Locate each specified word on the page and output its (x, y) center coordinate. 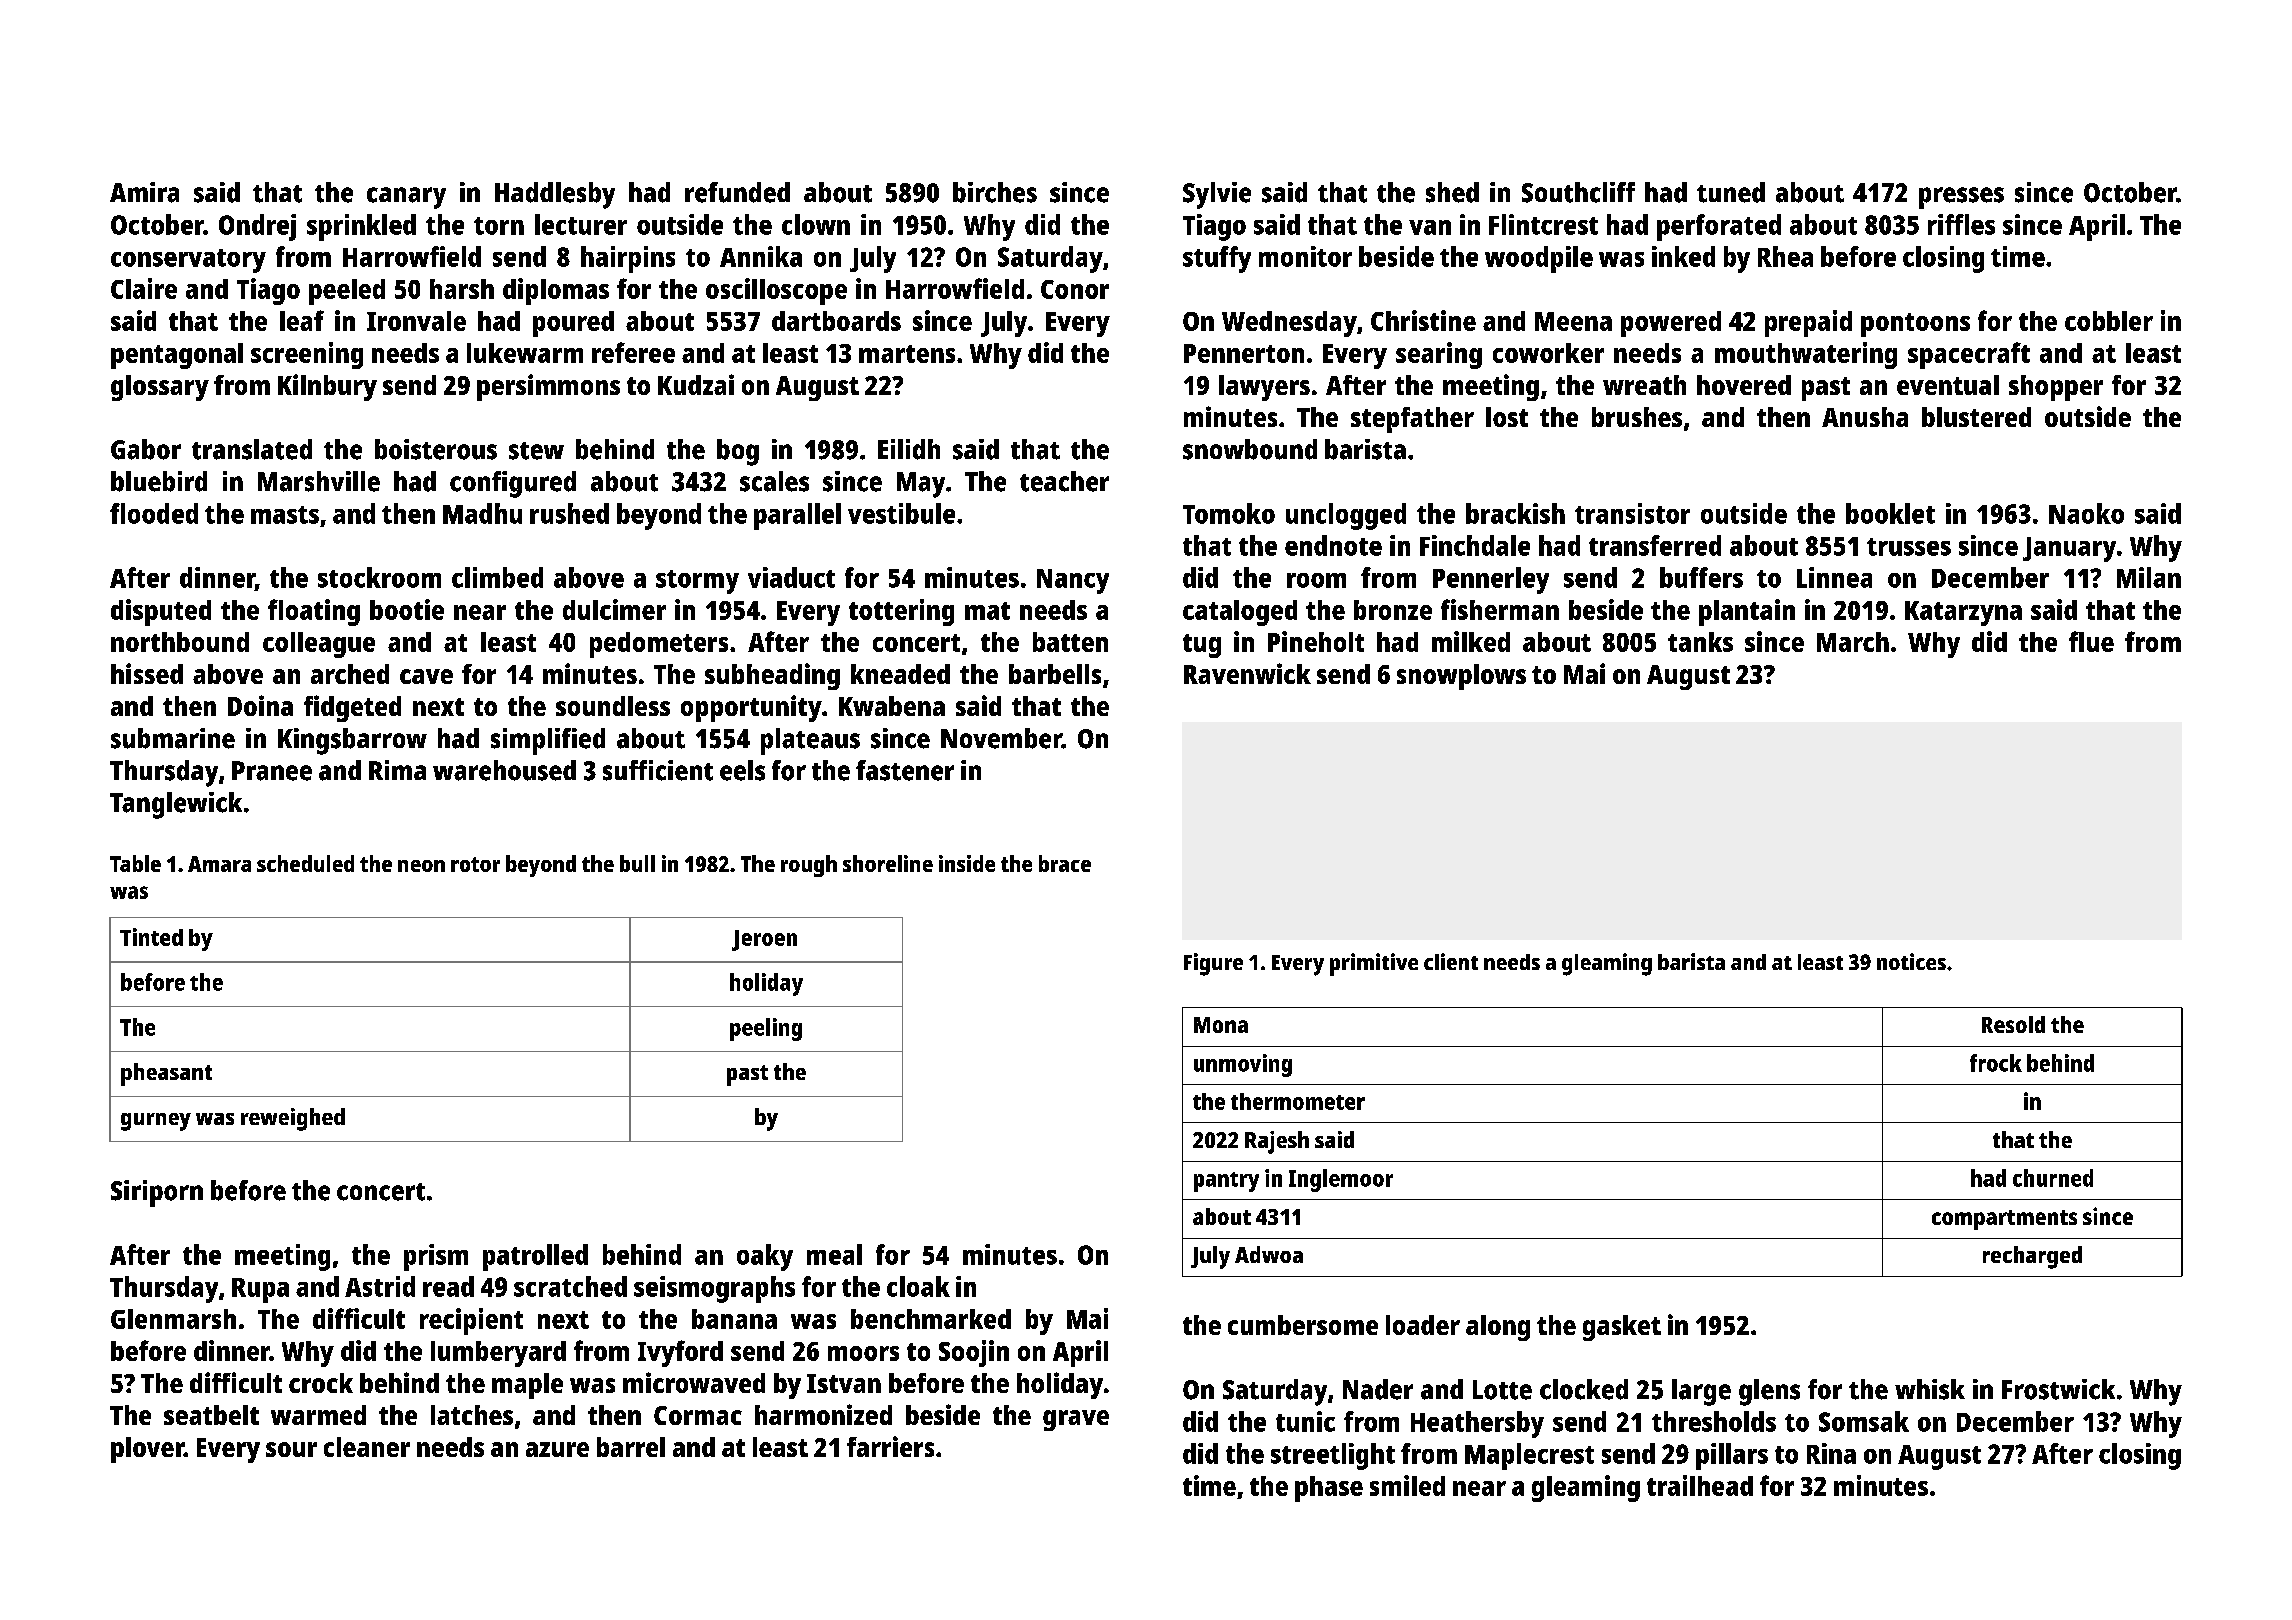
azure (557, 1449)
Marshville (319, 481)
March (1853, 642)
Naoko (2086, 513)
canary (406, 198)
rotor (475, 864)
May (921, 485)
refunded (737, 192)
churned (2053, 1178)
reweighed (293, 1119)
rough (809, 866)
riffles (1961, 224)
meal (834, 1254)
